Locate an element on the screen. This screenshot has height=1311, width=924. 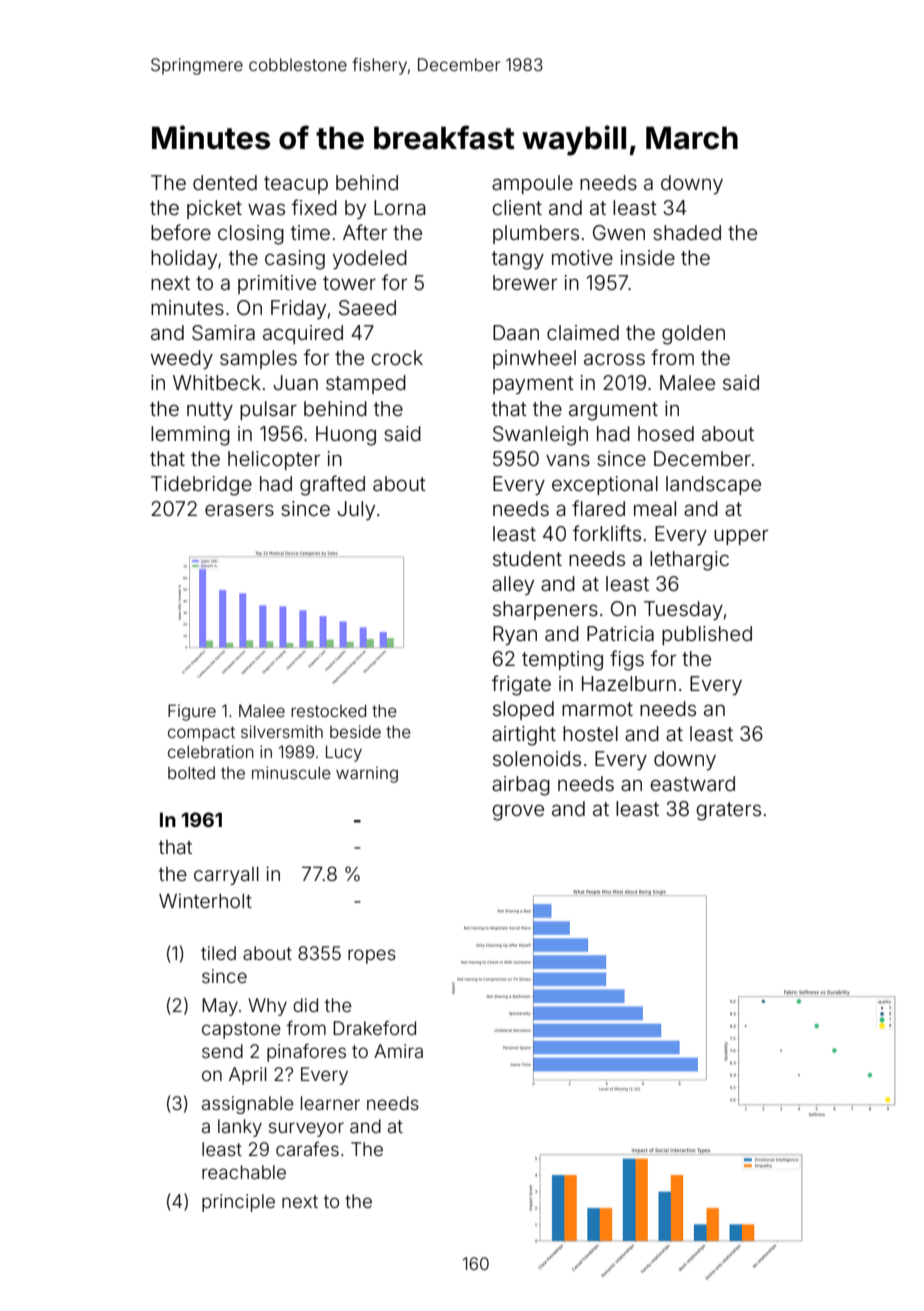
ropes is located at coordinates (372, 956).
